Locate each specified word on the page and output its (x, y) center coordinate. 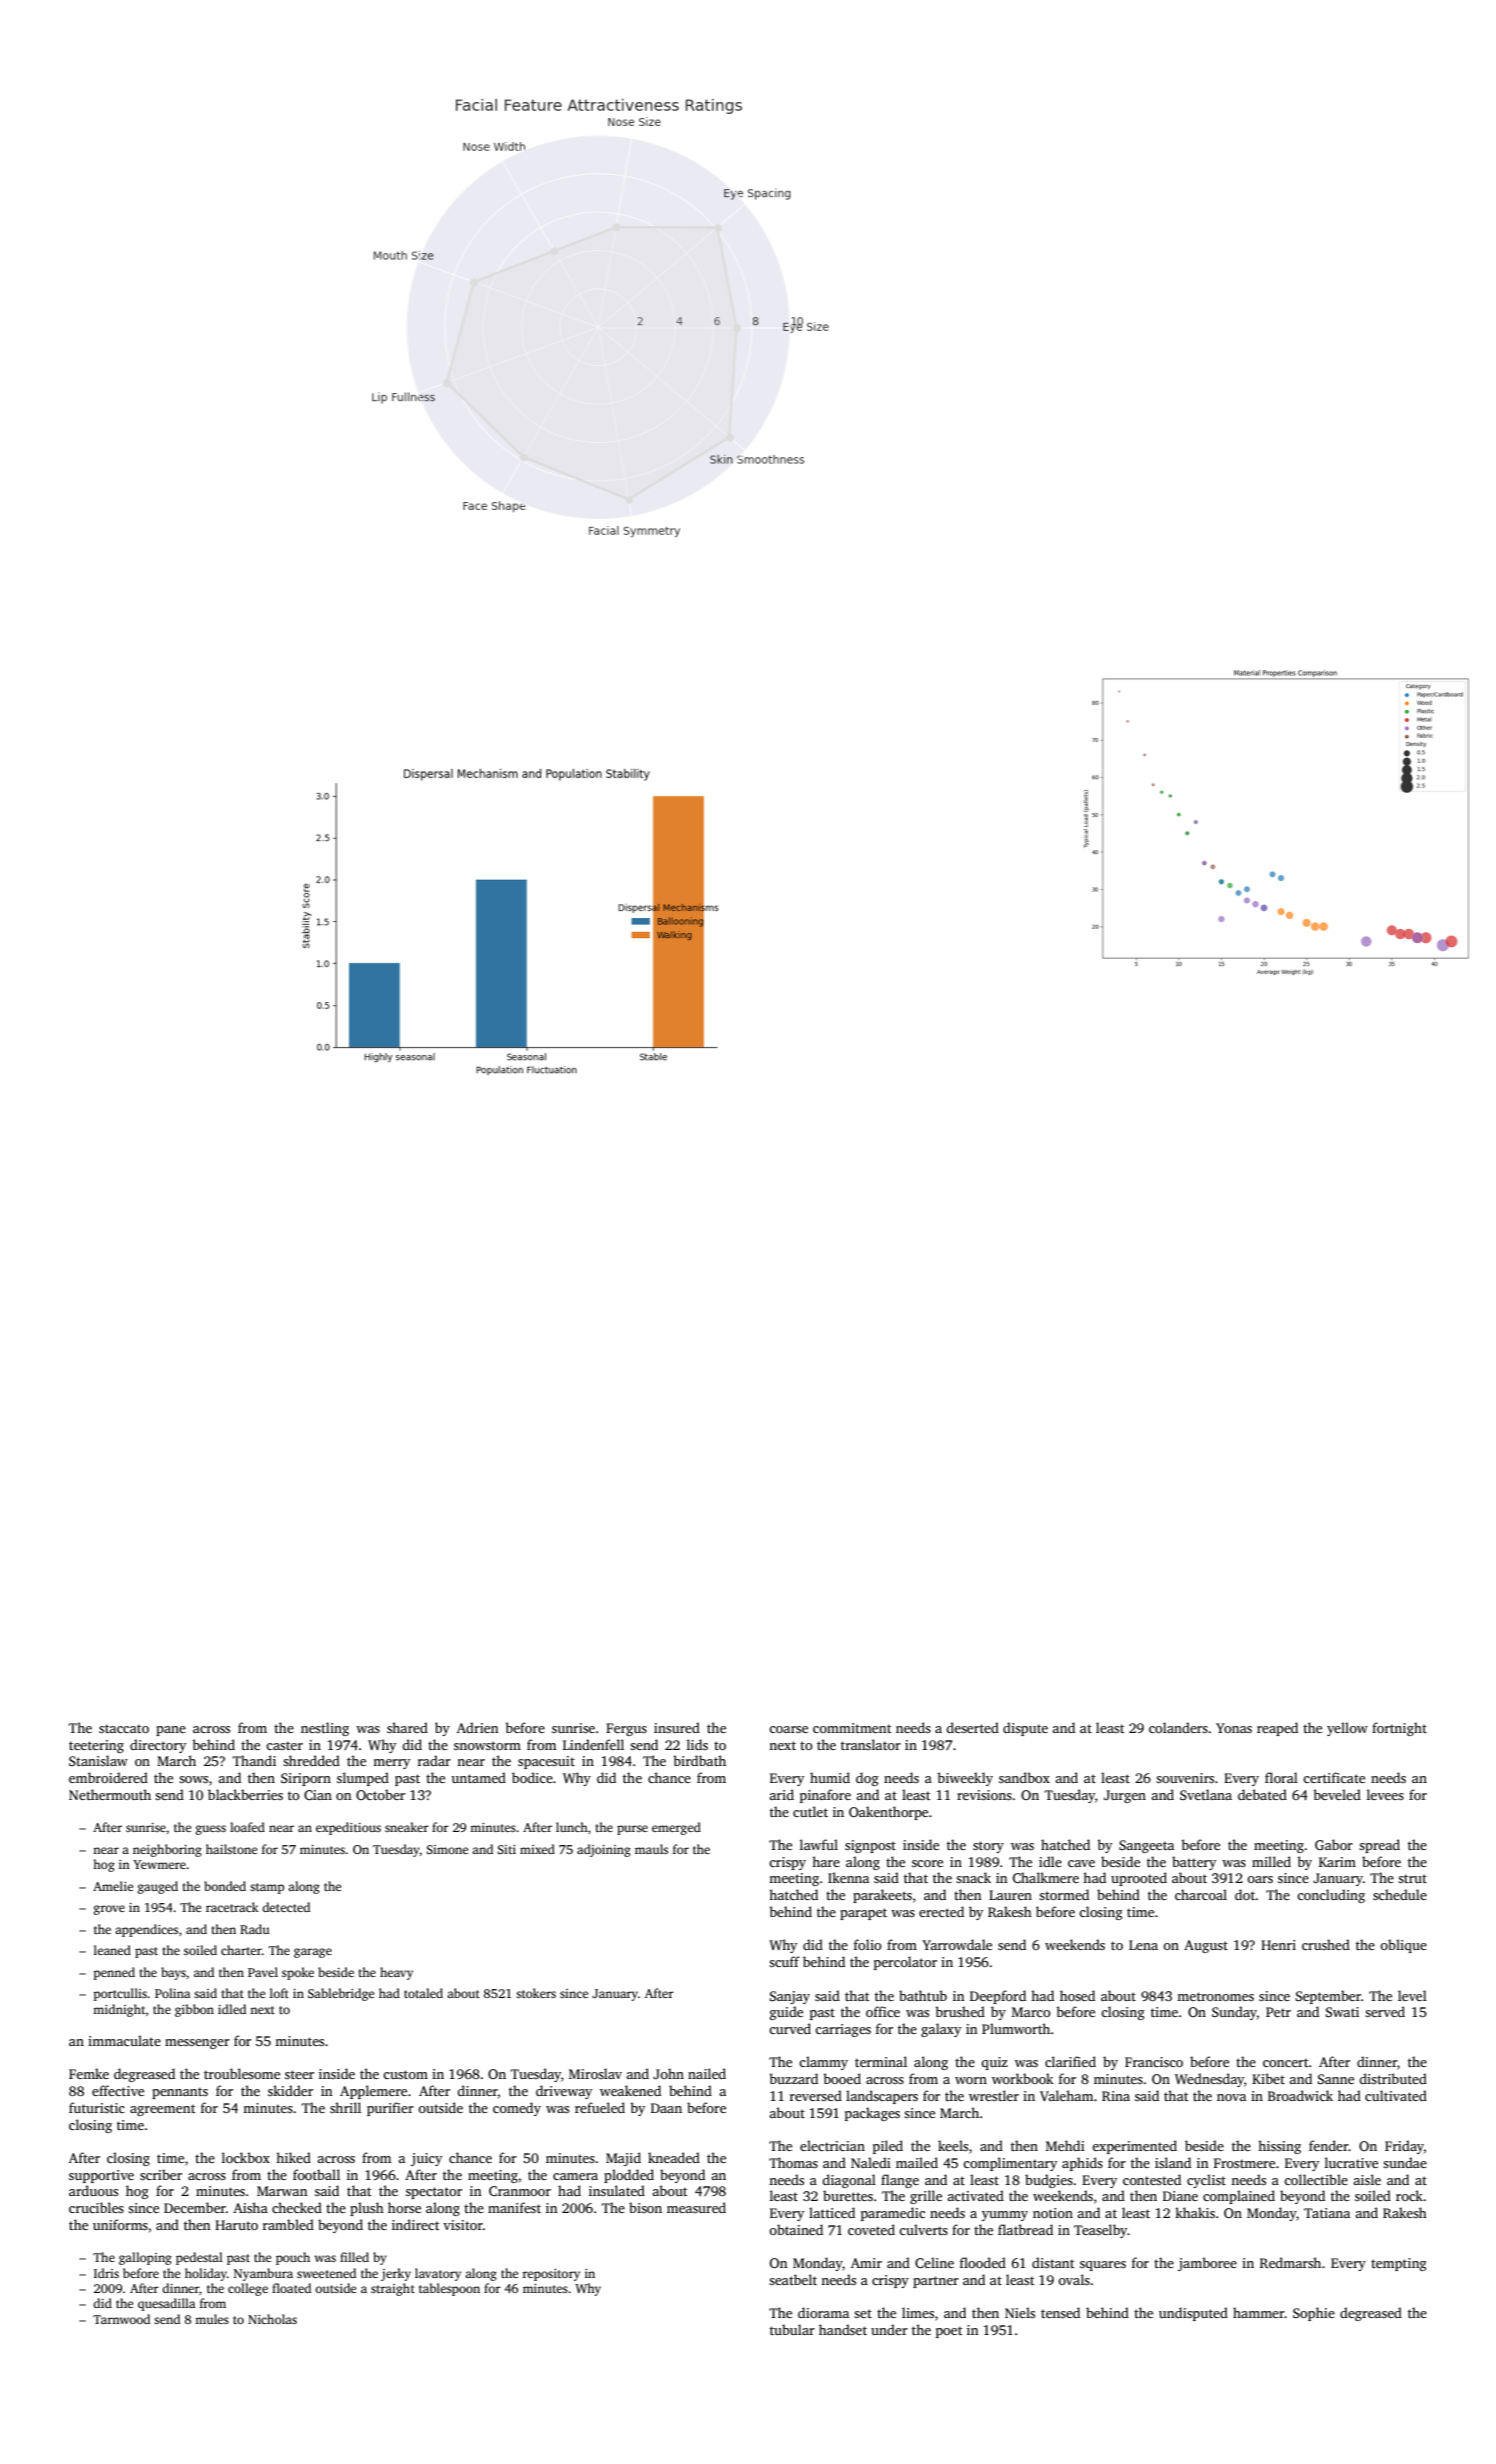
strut (1412, 1878)
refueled (600, 2107)
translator (871, 1744)
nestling (325, 1729)
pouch (293, 2258)
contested (1152, 2179)
